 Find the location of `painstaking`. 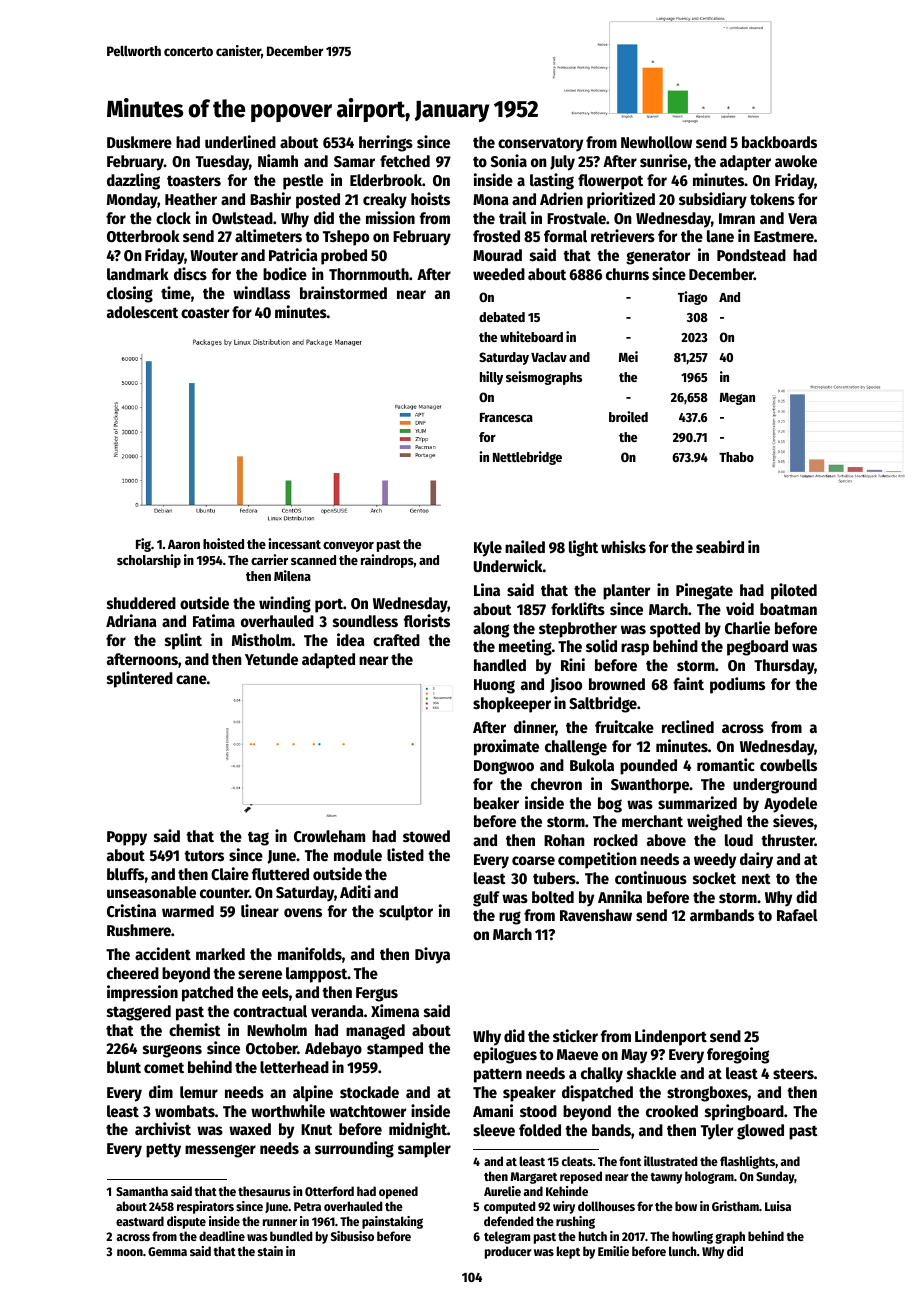

painstaking is located at coordinates (392, 1222).
